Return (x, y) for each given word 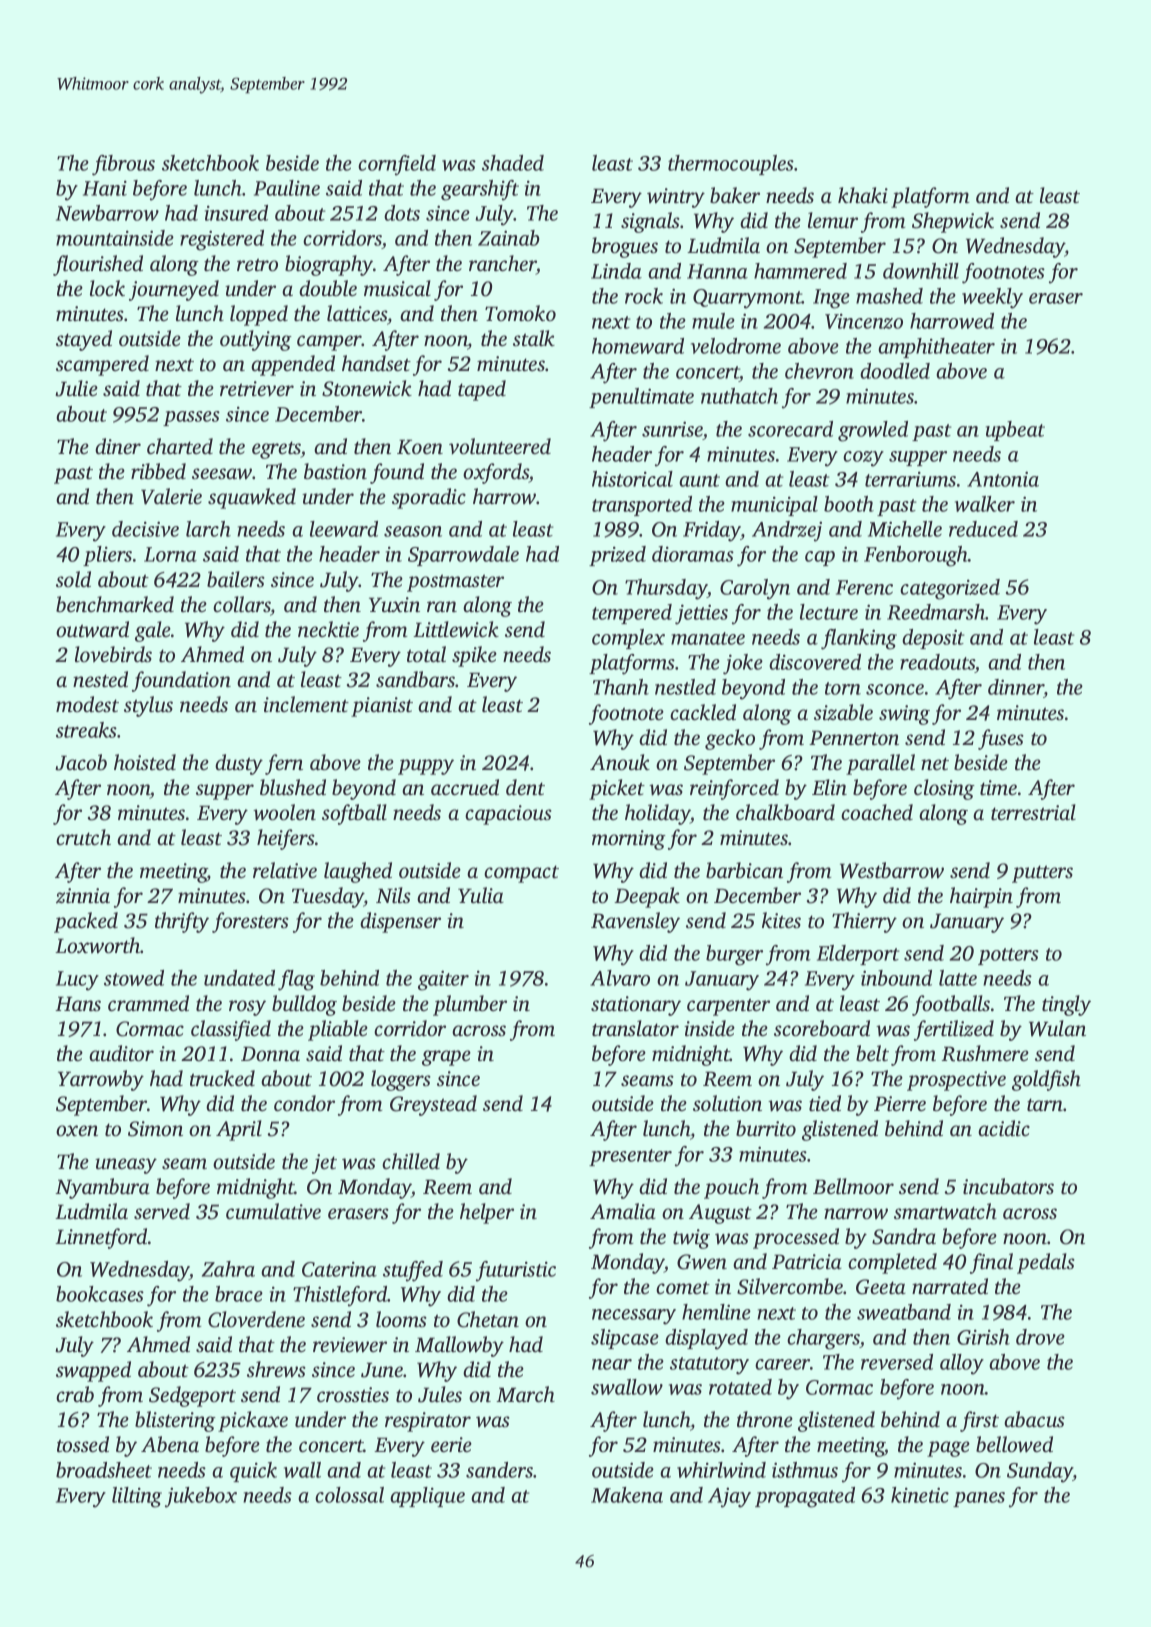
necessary (634, 1317)
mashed (889, 296)
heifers (286, 839)
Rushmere (985, 1053)
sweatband (904, 1312)
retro (257, 265)
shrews (276, 1369)
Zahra (228, 1269)
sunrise (672, 429)
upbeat (1015, 431)
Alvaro (620, 978)
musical (397, 288)
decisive (145, 529)
